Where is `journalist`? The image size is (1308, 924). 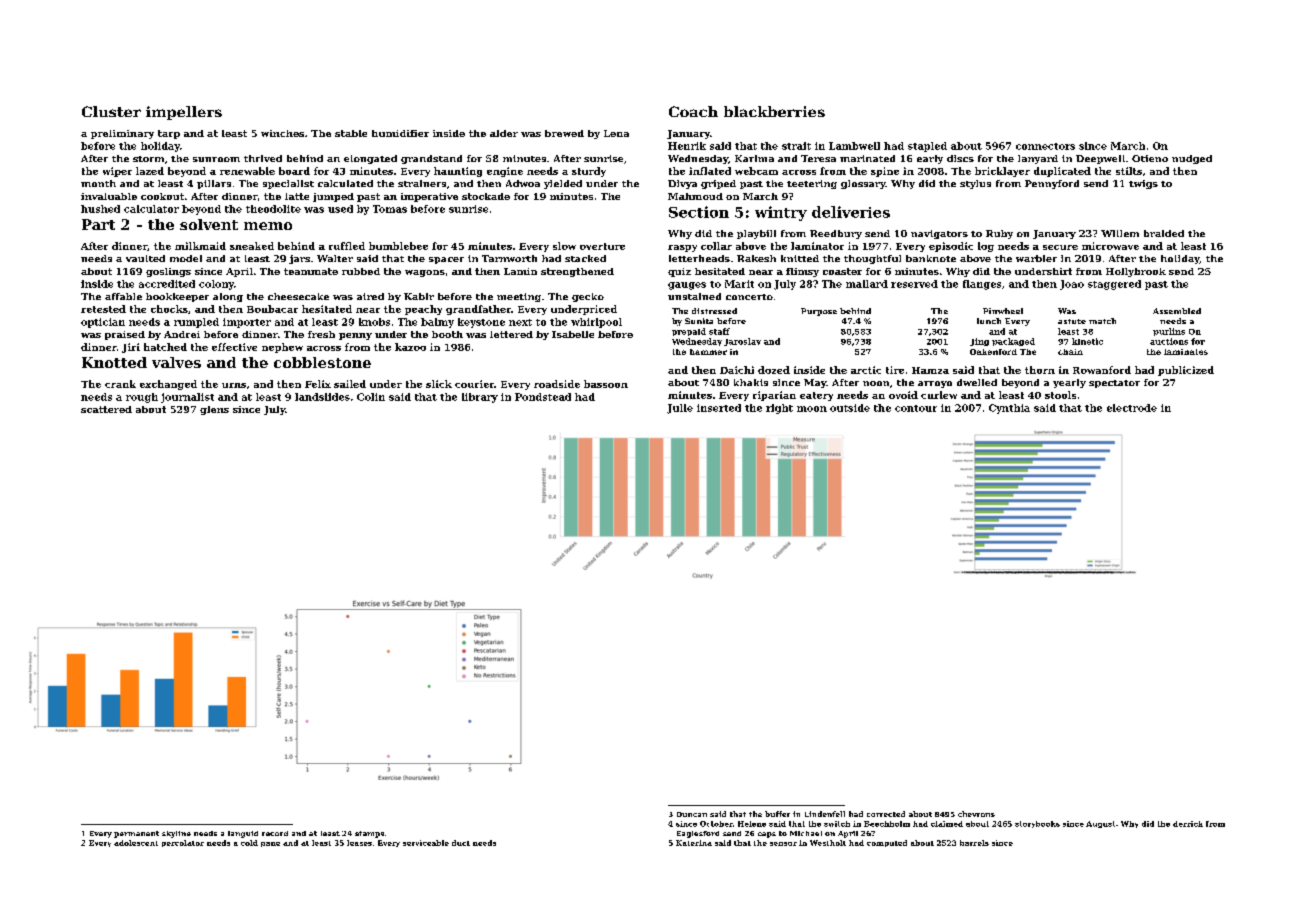 journalist is located at coordinates (187, 398).
